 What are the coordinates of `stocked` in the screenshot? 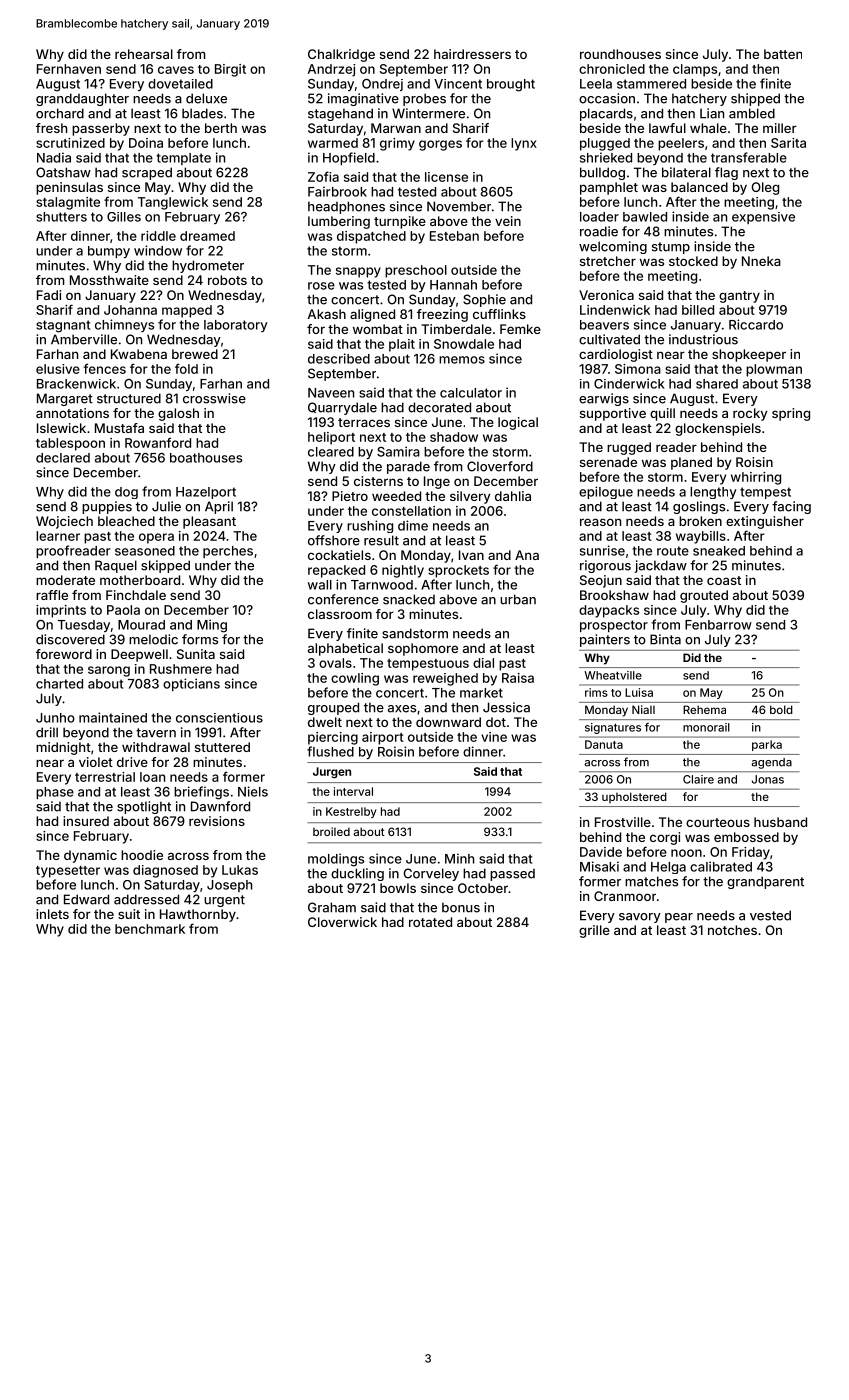 It's located at (693, 261).
